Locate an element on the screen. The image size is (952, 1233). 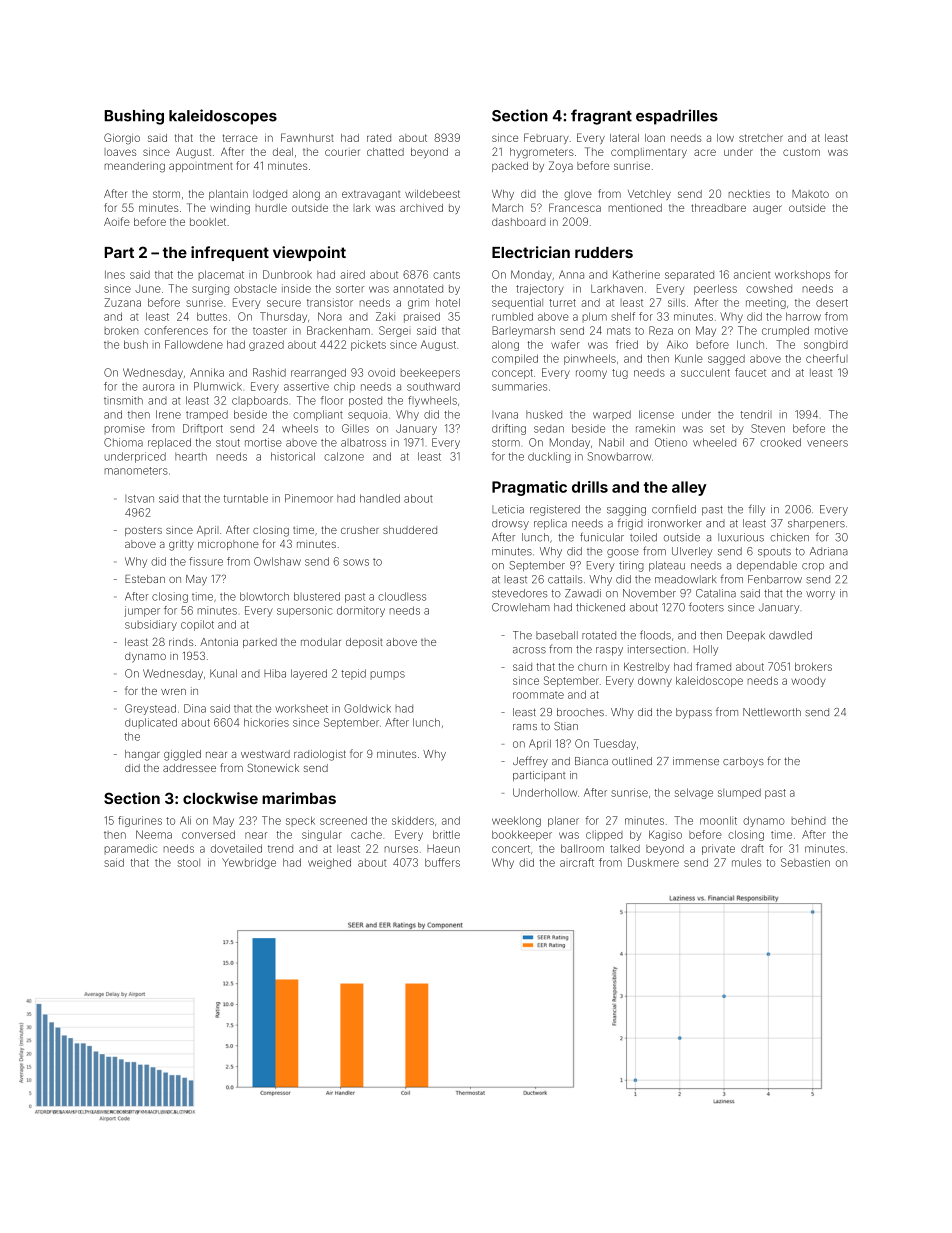
footers is located at coordinates (706, 607).
